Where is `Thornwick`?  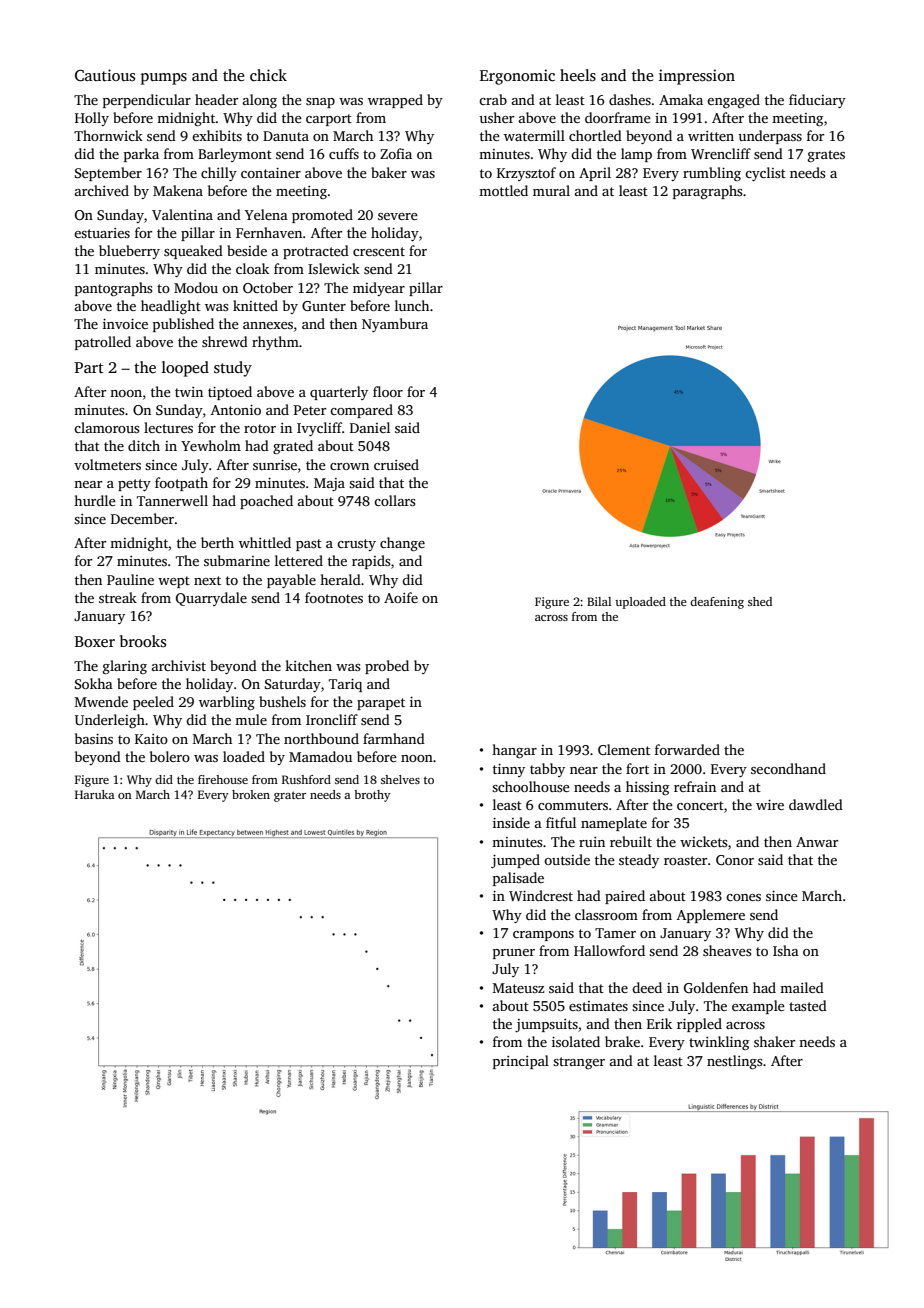
Thornwick is located at coordinates (108, 135).
